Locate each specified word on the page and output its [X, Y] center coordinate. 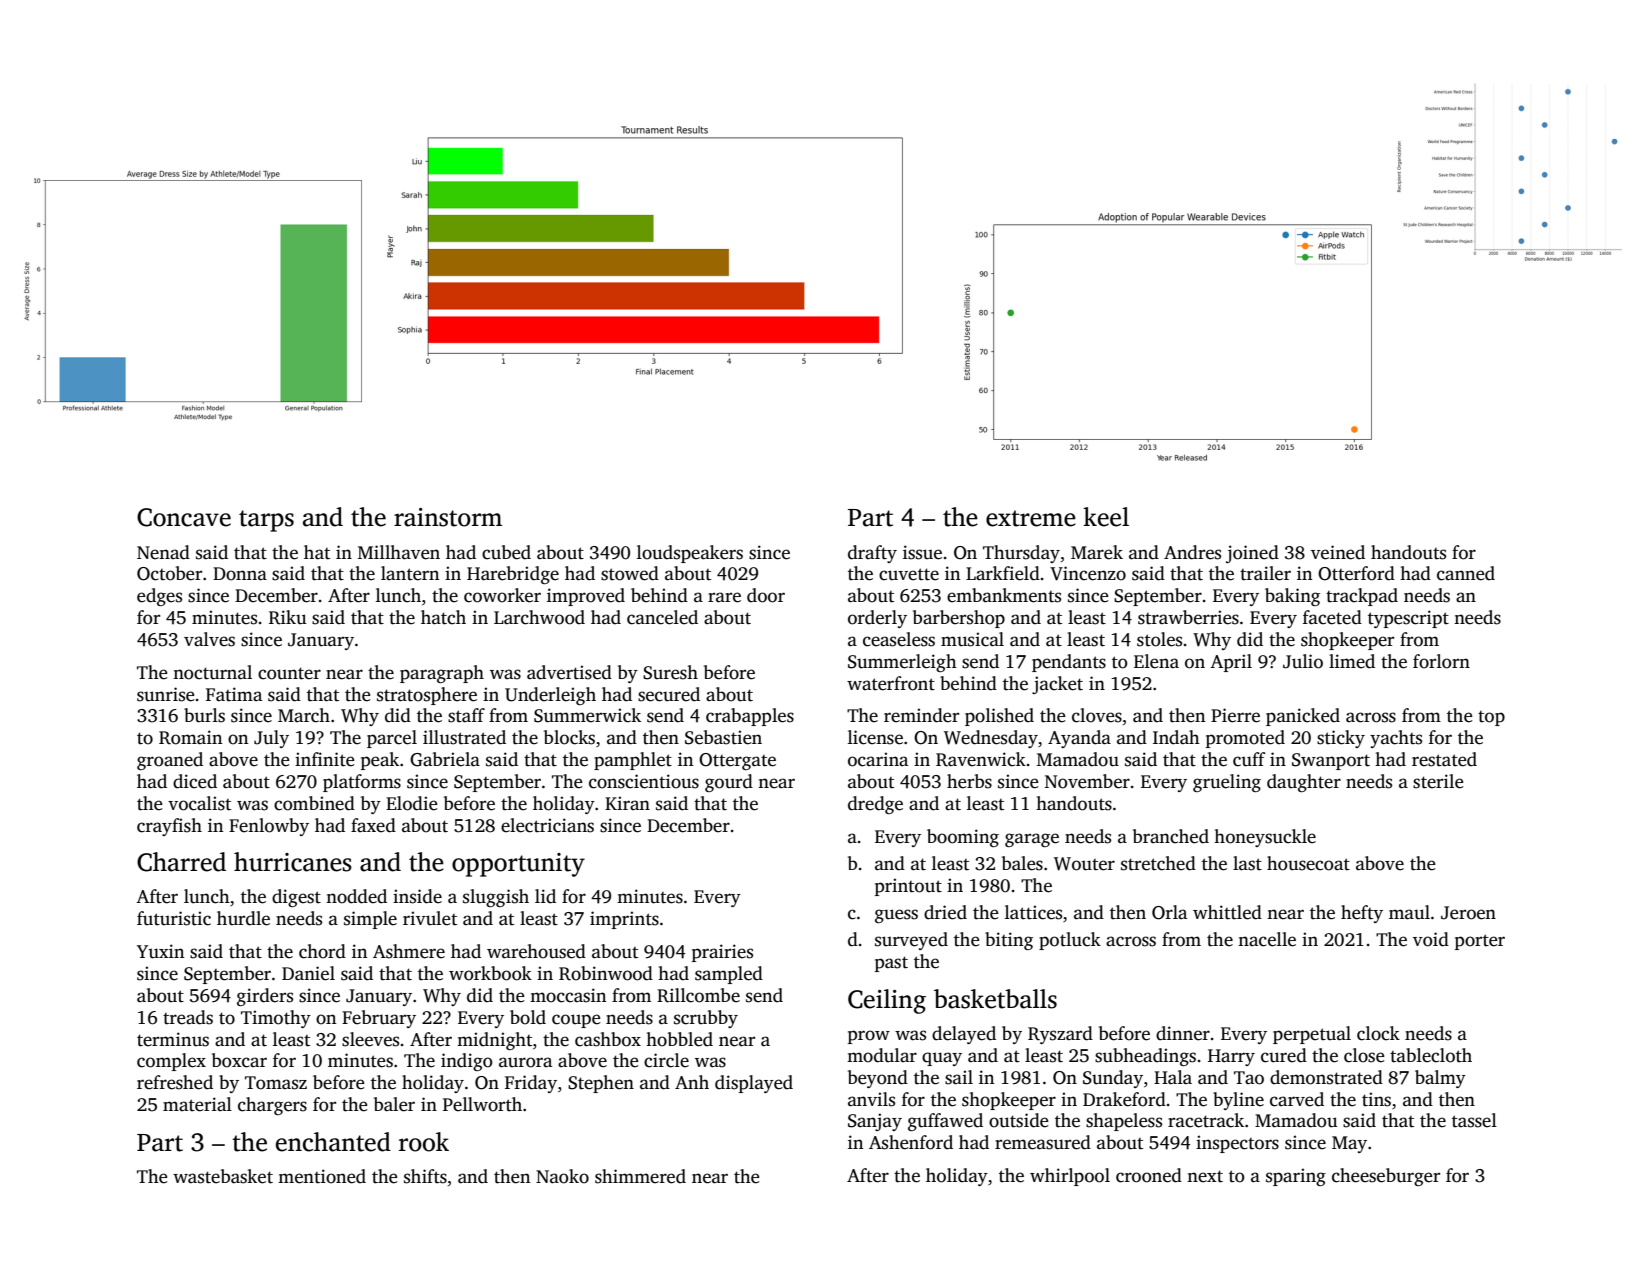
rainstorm [448, 517]
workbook [490, 973]
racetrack [1206, 1120]
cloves [1097, 715]
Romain [190, 737]
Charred [181, 862]
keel [1106, 517]
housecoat [1308, 863]
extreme [1031, 518]
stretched [1158, 863]
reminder [921, 715]
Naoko [562, 1176]
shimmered [640, 1176]
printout [908, 887]
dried [945, 912]
